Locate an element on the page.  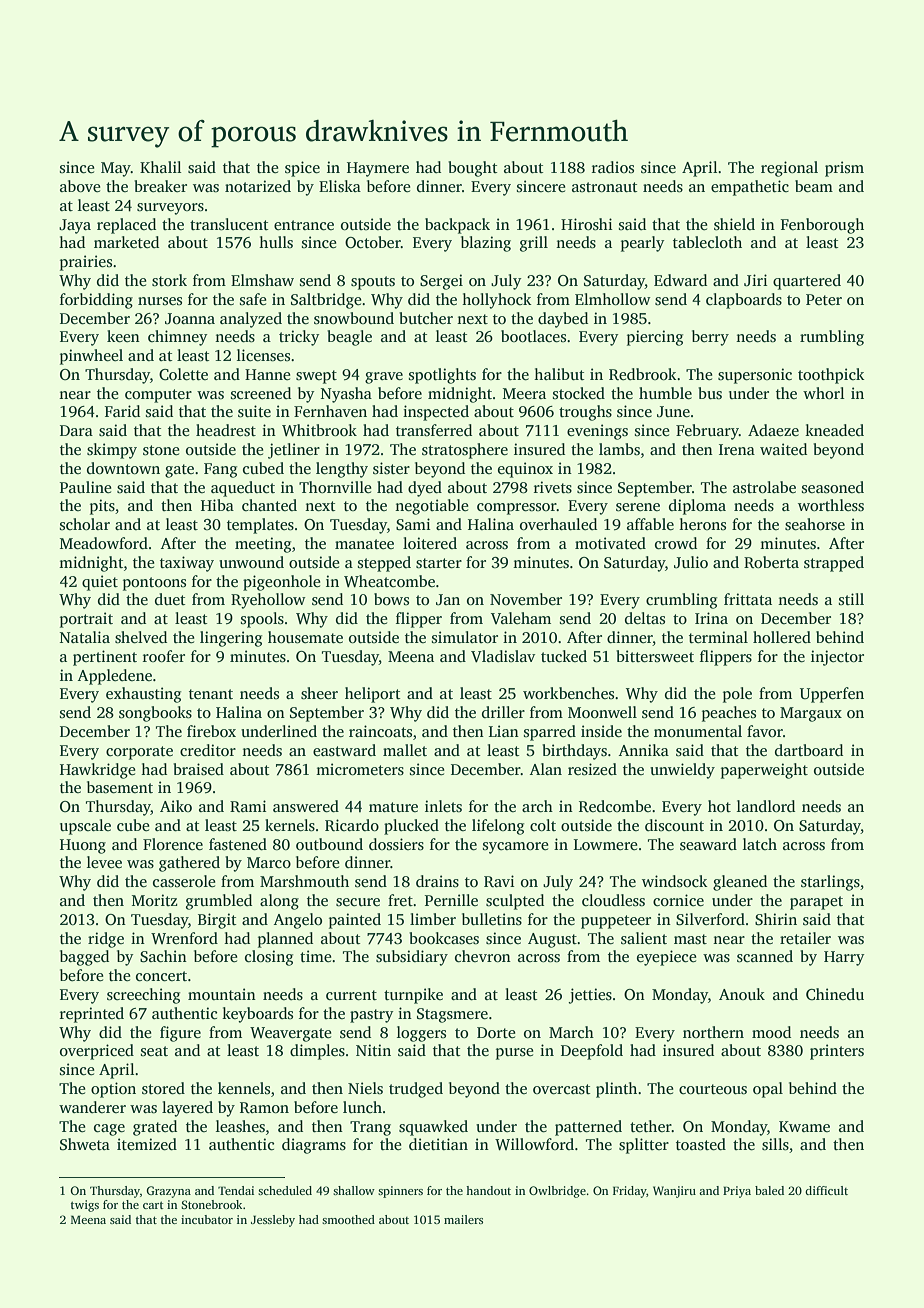
jetties is located at coordinates (590, 996).
